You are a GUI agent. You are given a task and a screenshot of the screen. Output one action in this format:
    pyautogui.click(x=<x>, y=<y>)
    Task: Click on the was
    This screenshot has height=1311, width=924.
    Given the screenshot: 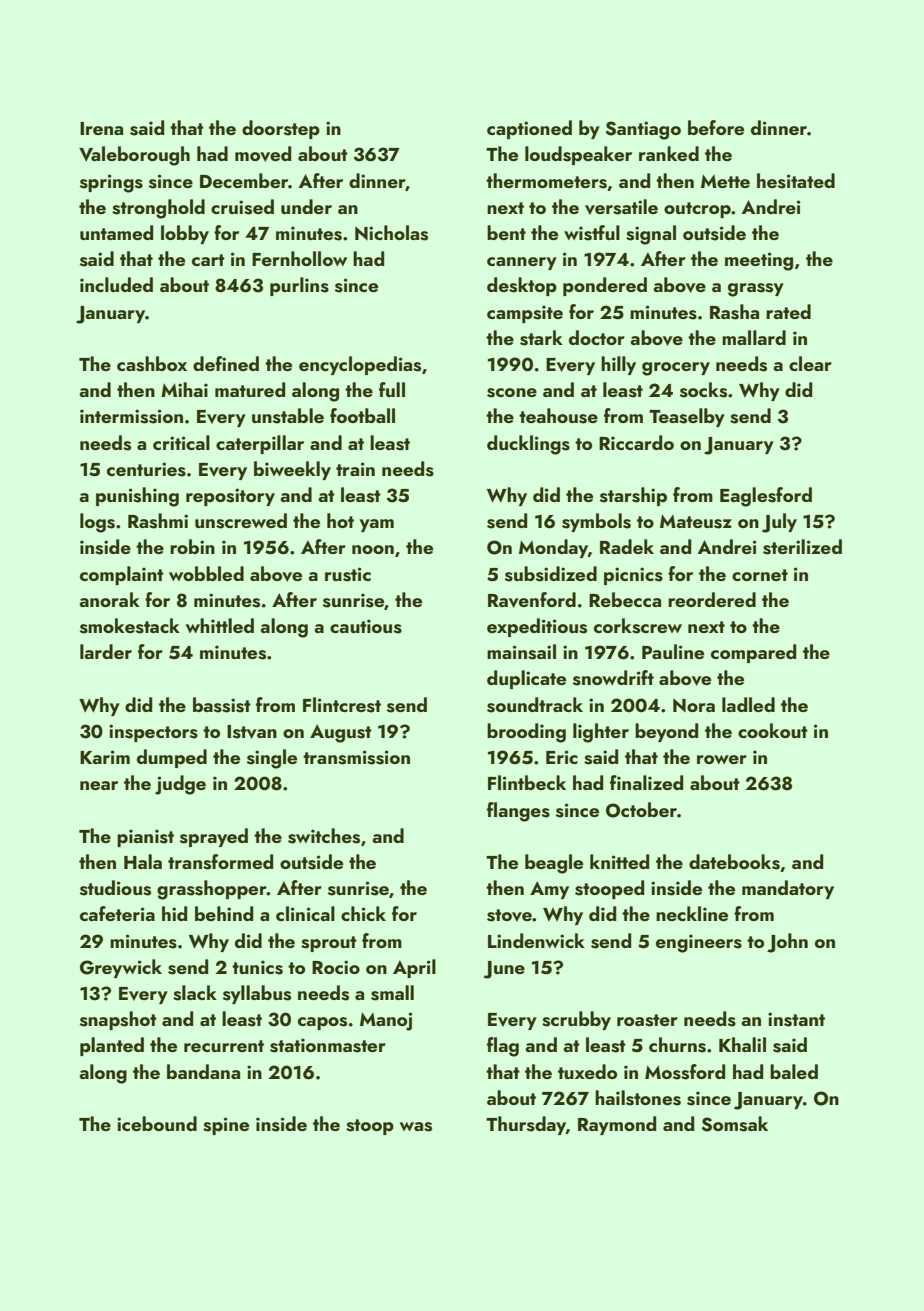 What is the action you would take?
    pyautogui.click(x=416, y=1127)
